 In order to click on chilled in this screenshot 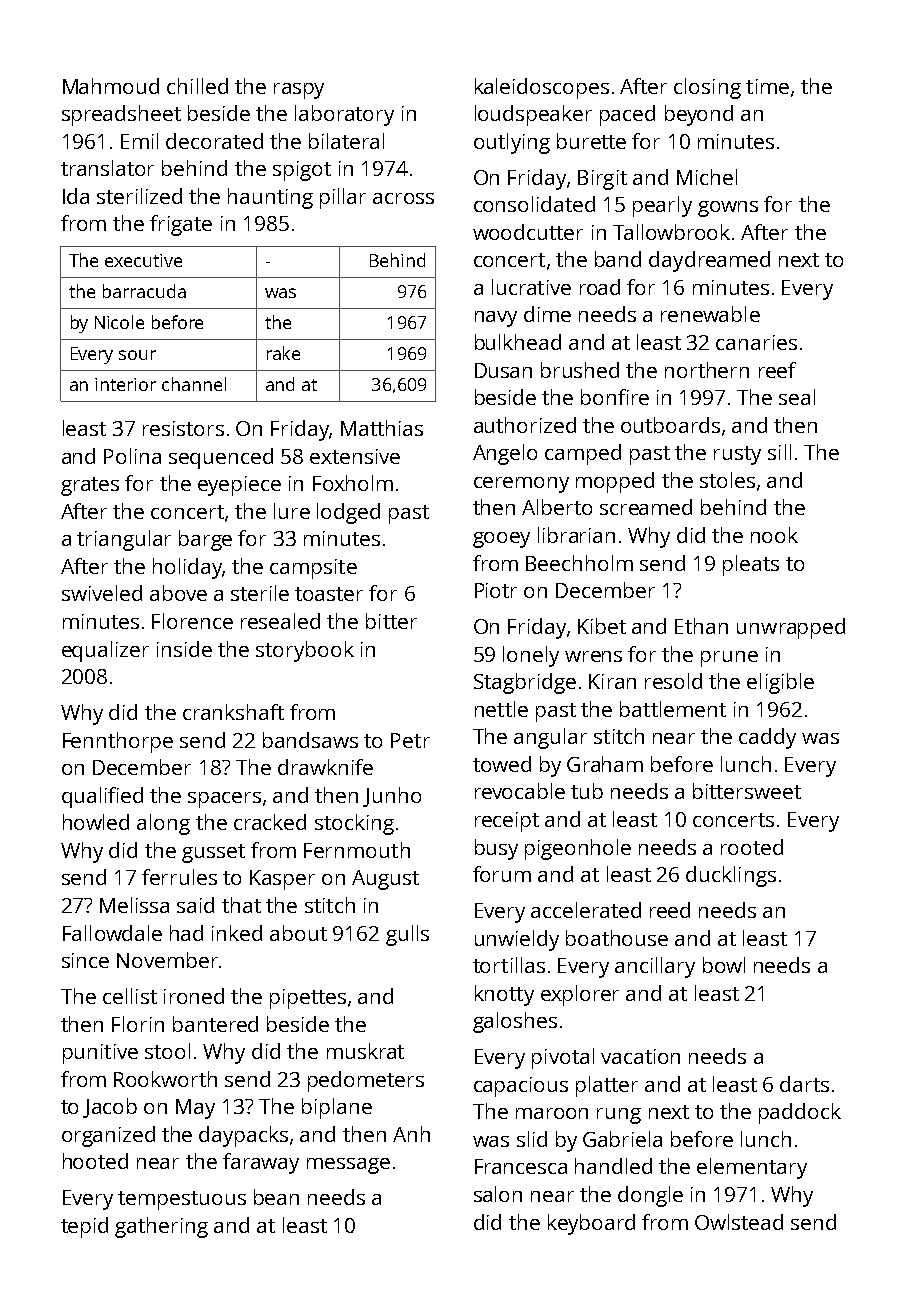, I will do `click(197, 86)`.
